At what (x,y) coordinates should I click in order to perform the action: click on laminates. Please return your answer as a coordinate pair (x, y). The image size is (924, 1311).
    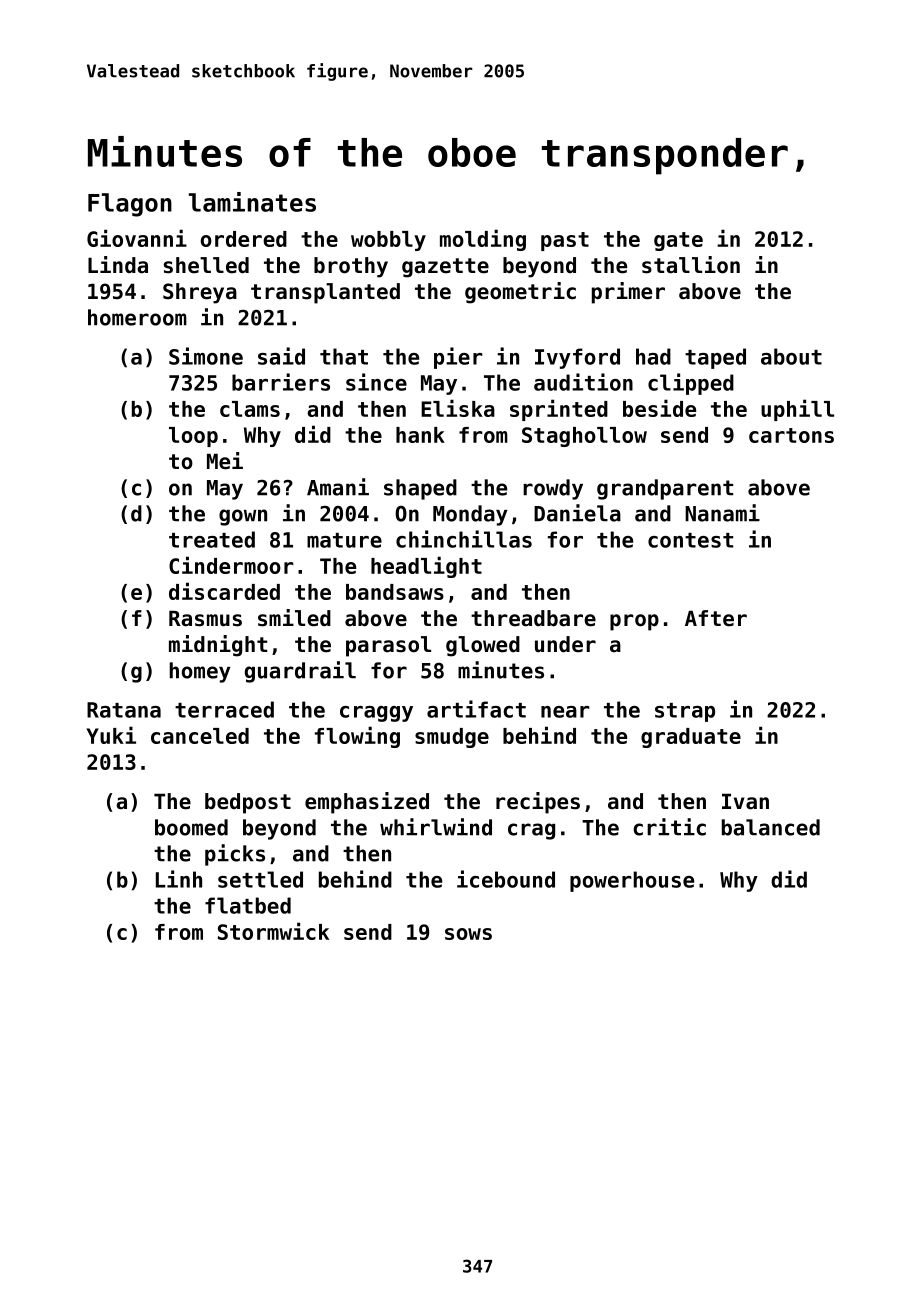
    Looking at the image, I should click on (252, 202).
